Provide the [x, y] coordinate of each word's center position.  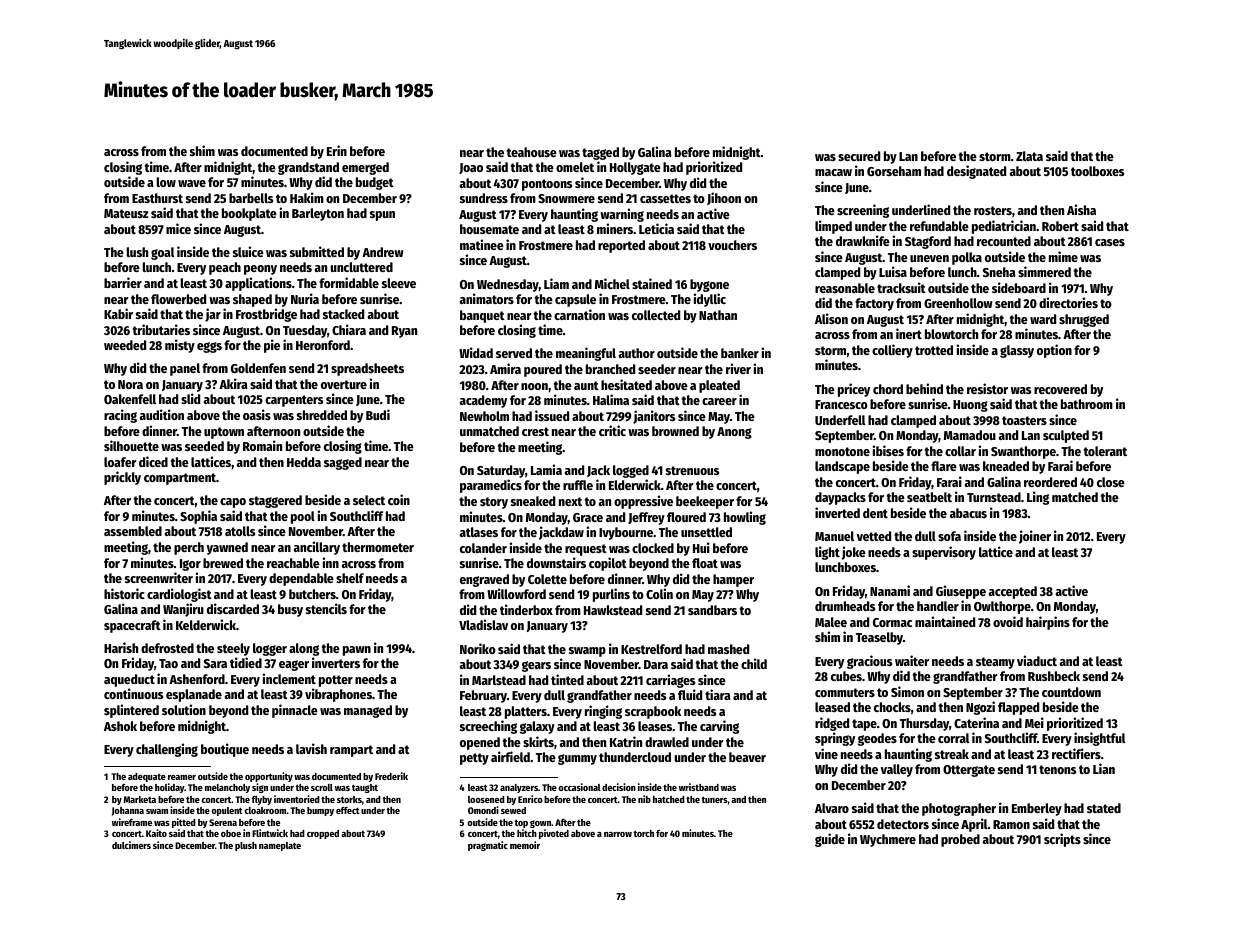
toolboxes [1097, 171]
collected [656, 315]
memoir [525, 845]
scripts [1062, 840]
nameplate [280, 846]
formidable [349, 282]
